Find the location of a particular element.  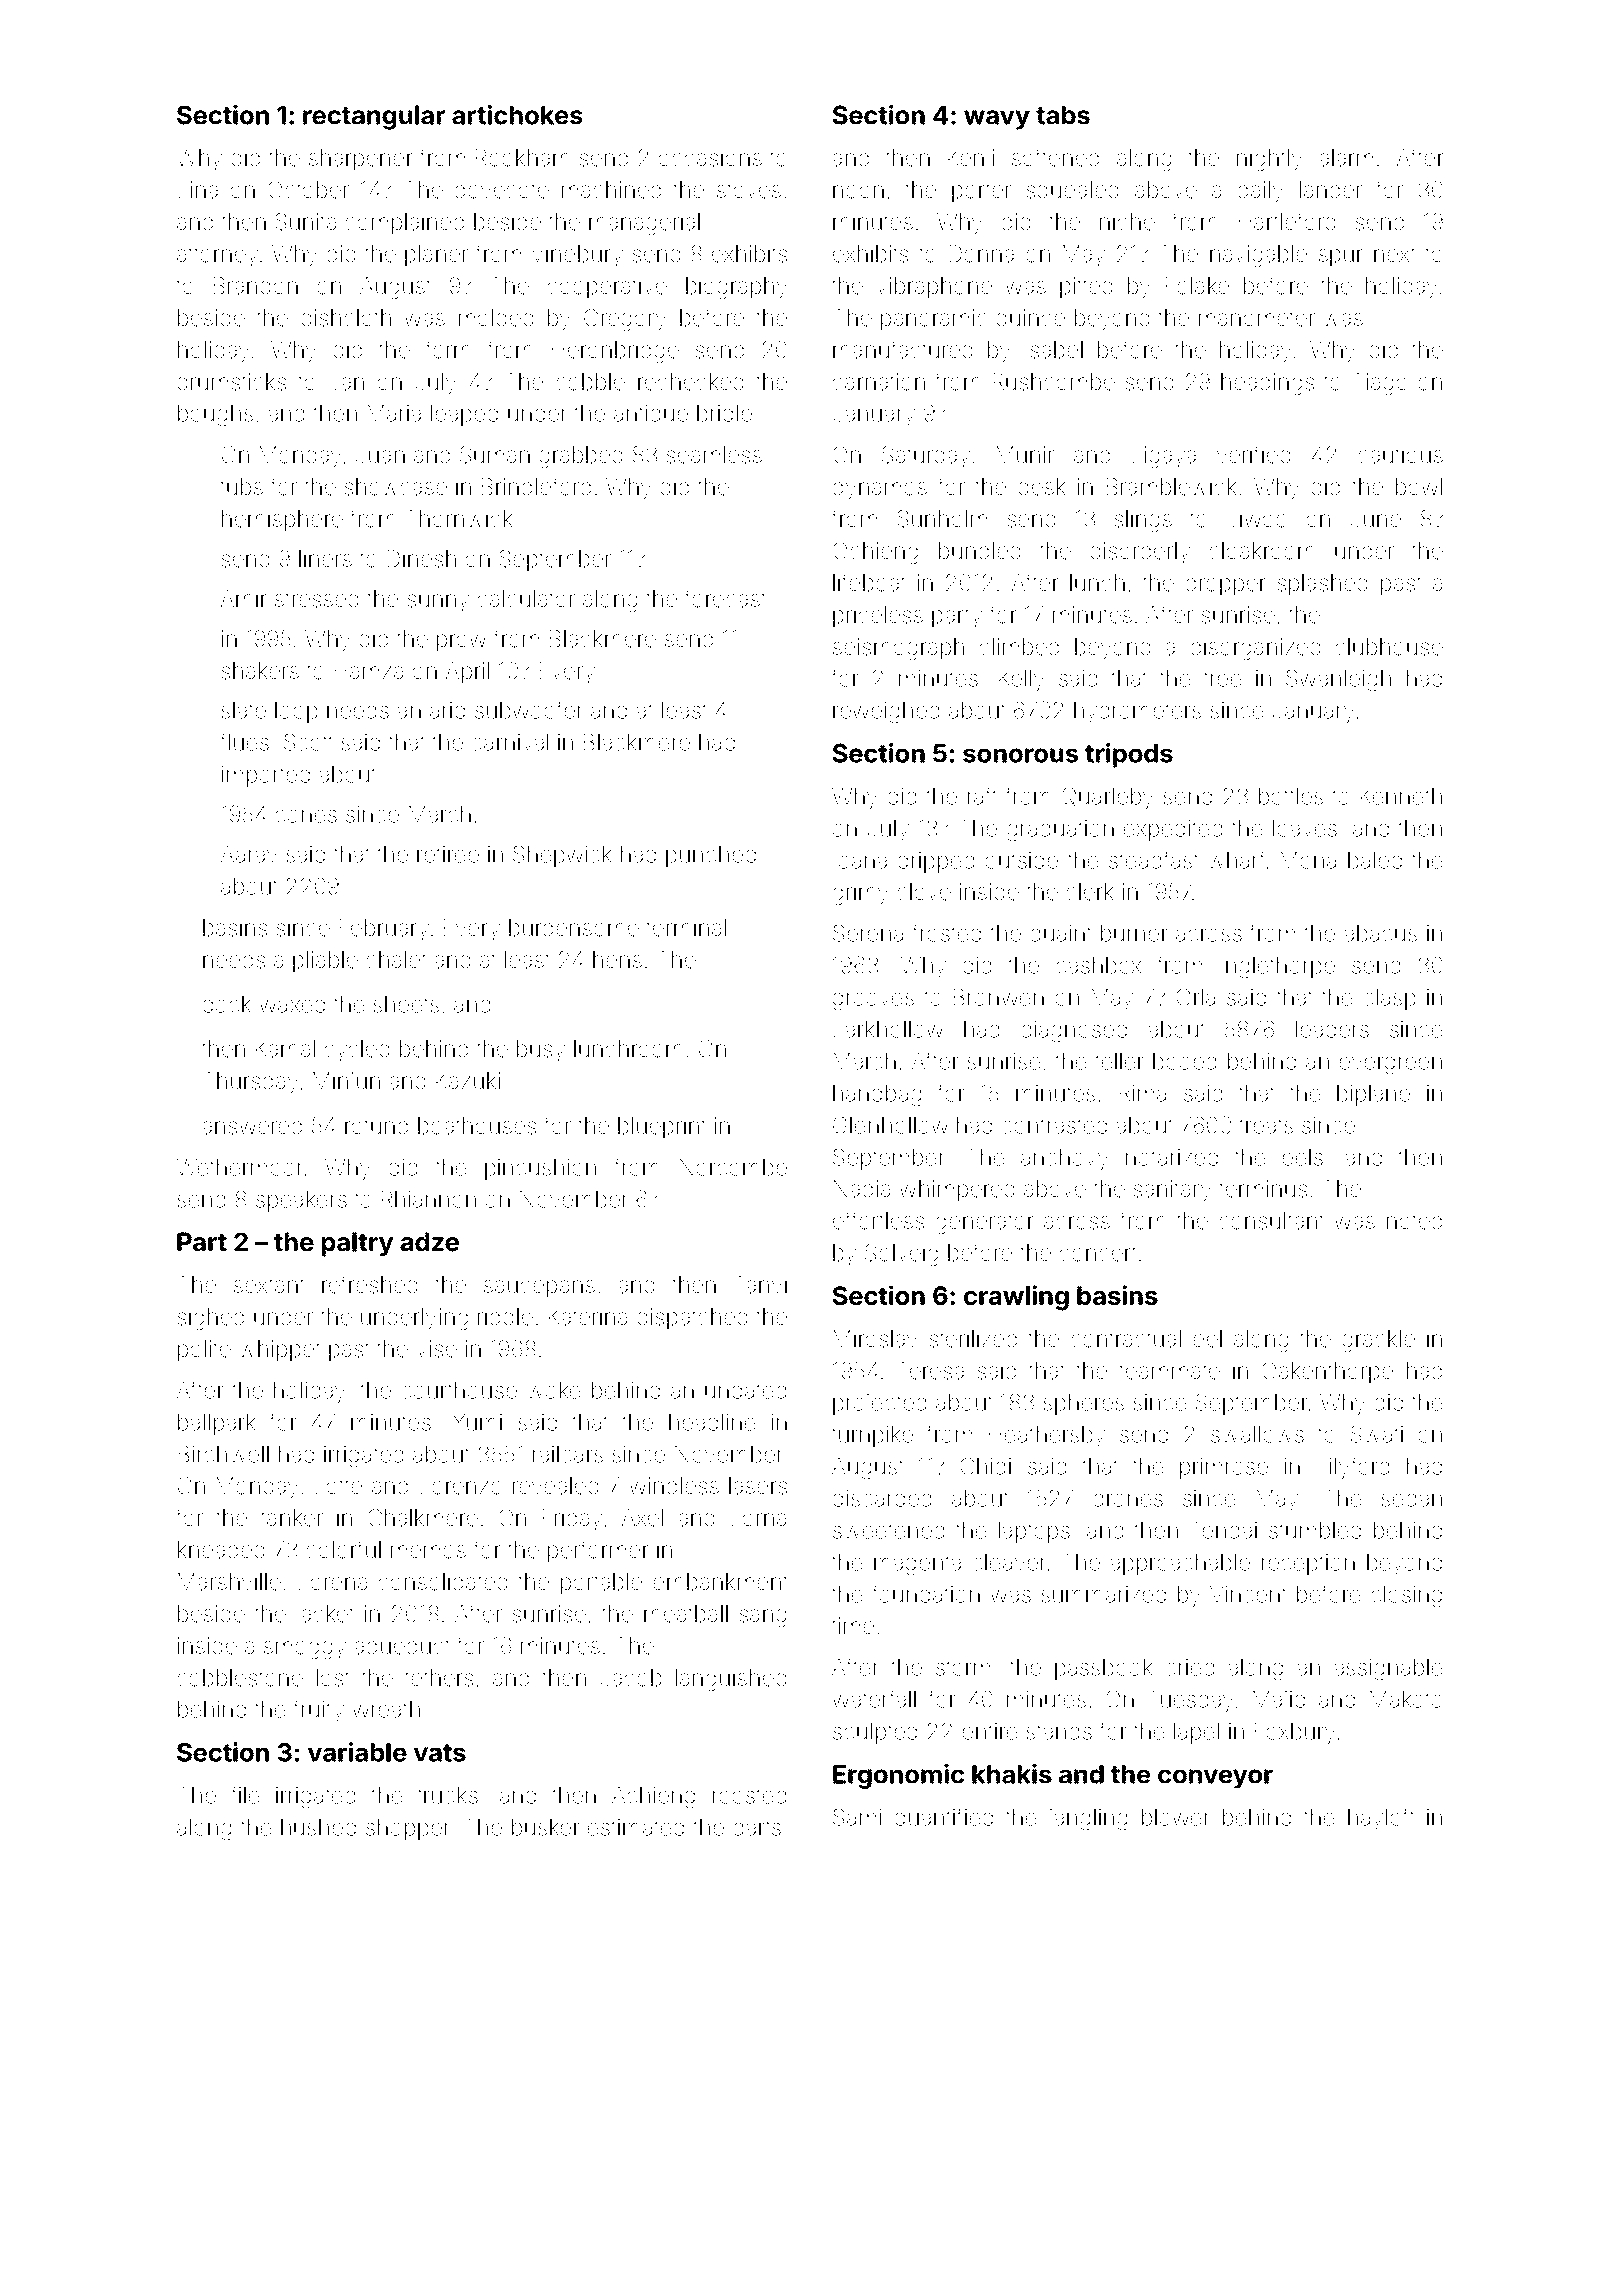

manometer is located at coordinates (1257, 319).
